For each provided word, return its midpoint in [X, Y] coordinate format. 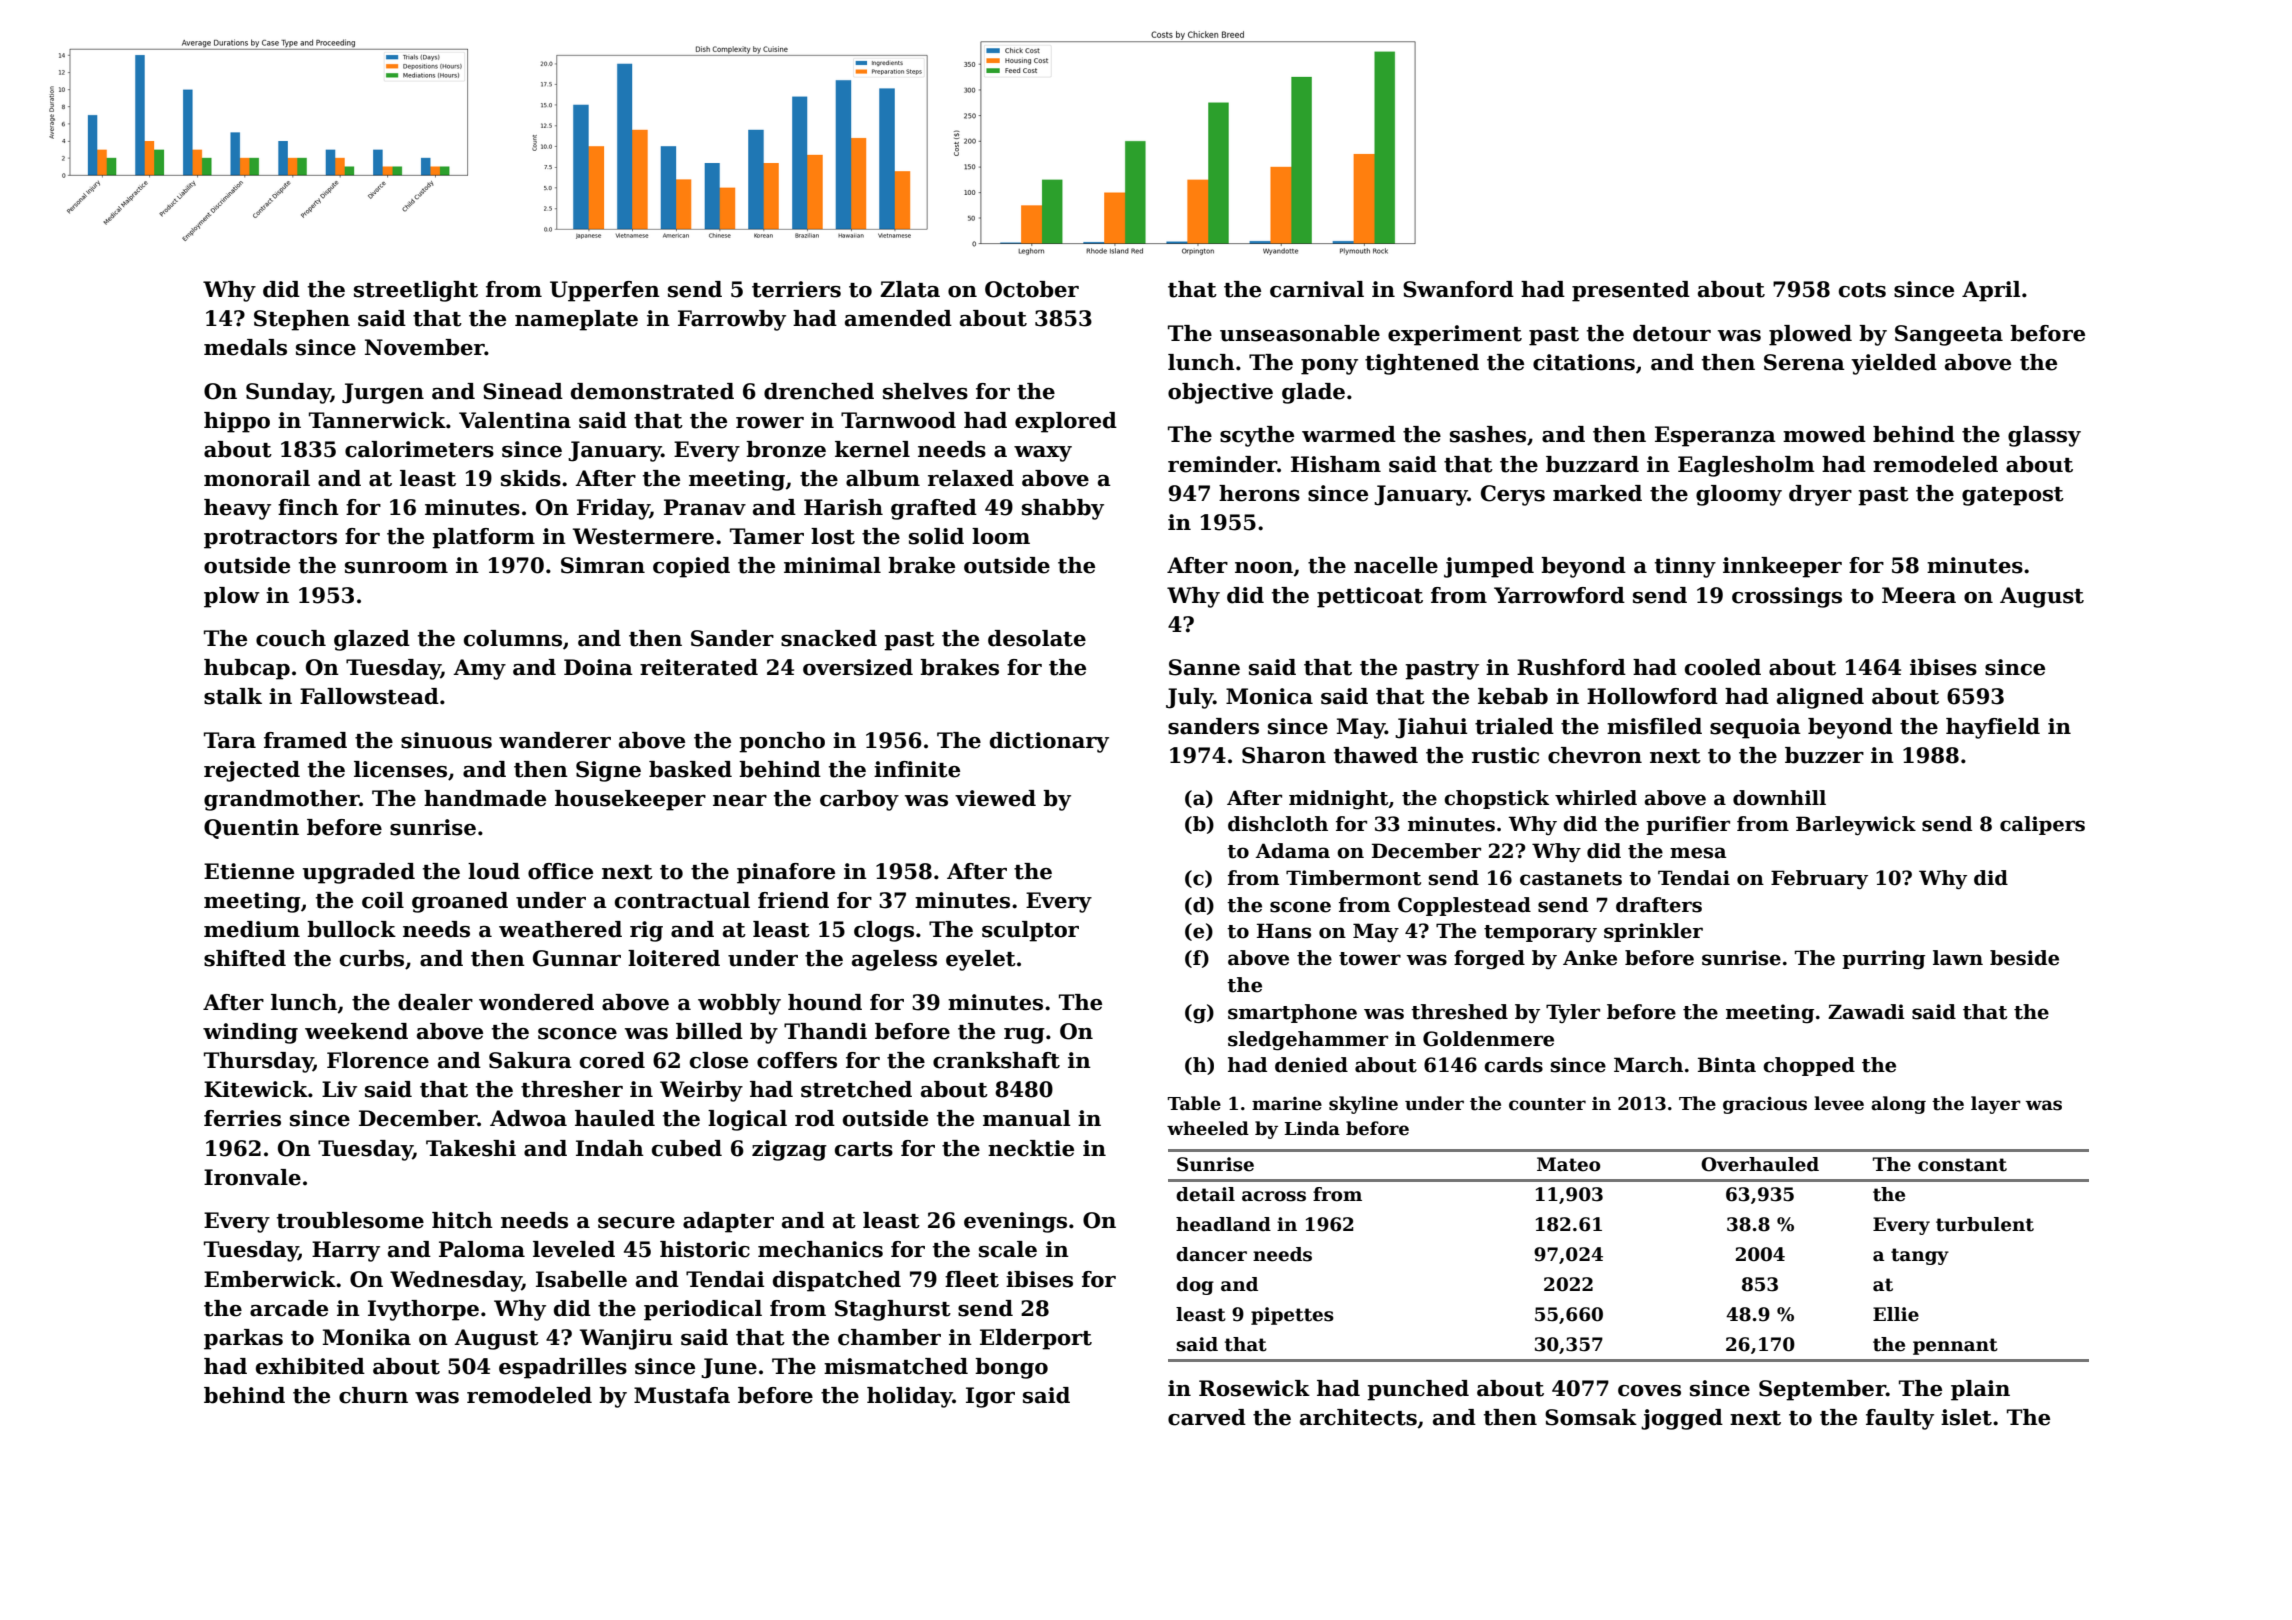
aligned [1820, 698]
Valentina [515, 420]
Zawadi [1866, 1012]
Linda [1312, 1128]
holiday [910, 1397]
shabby [1063, 509]
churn [373, 1395]
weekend [356, 1031]
